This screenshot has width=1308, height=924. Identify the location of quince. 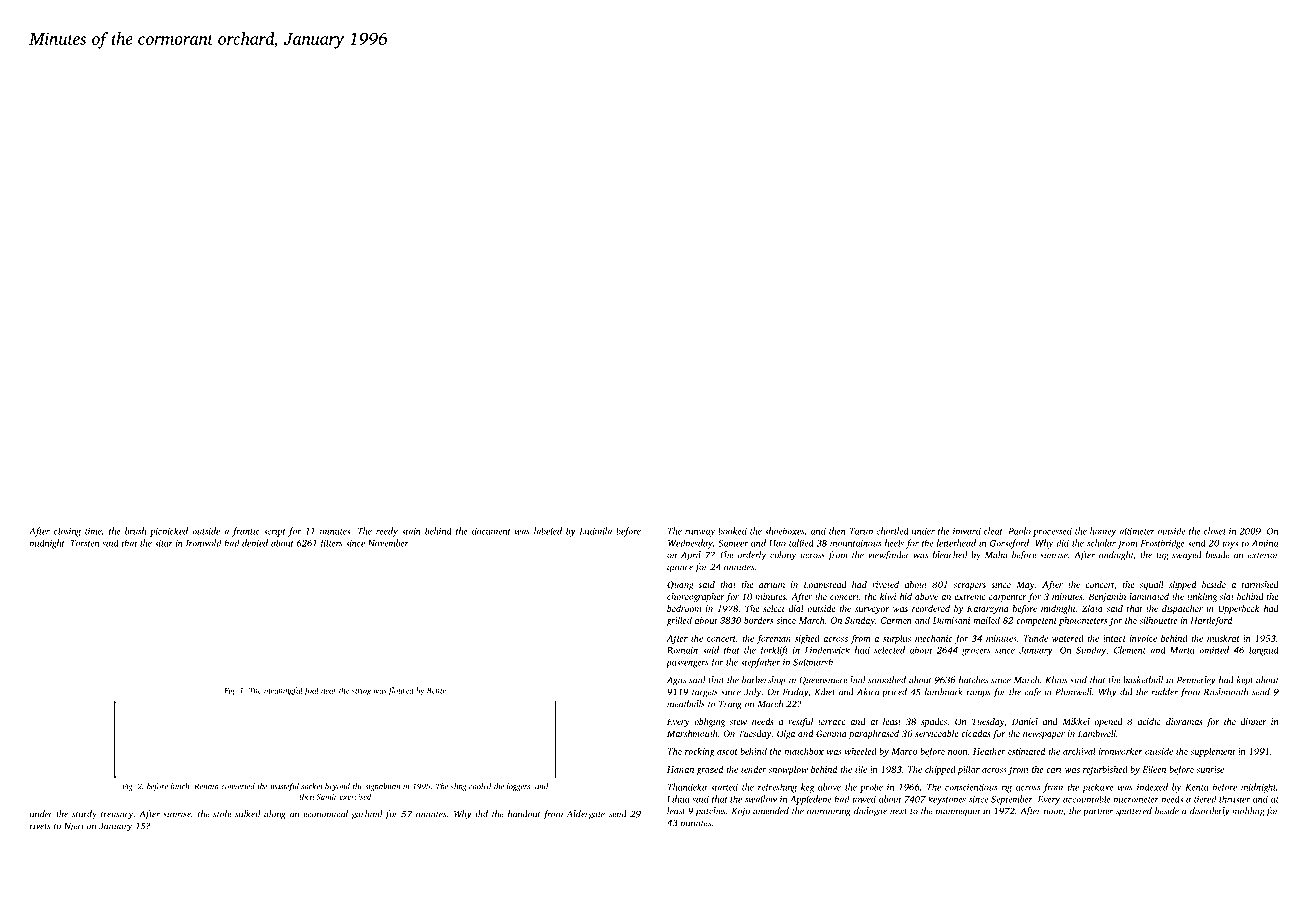
(680, 568).
